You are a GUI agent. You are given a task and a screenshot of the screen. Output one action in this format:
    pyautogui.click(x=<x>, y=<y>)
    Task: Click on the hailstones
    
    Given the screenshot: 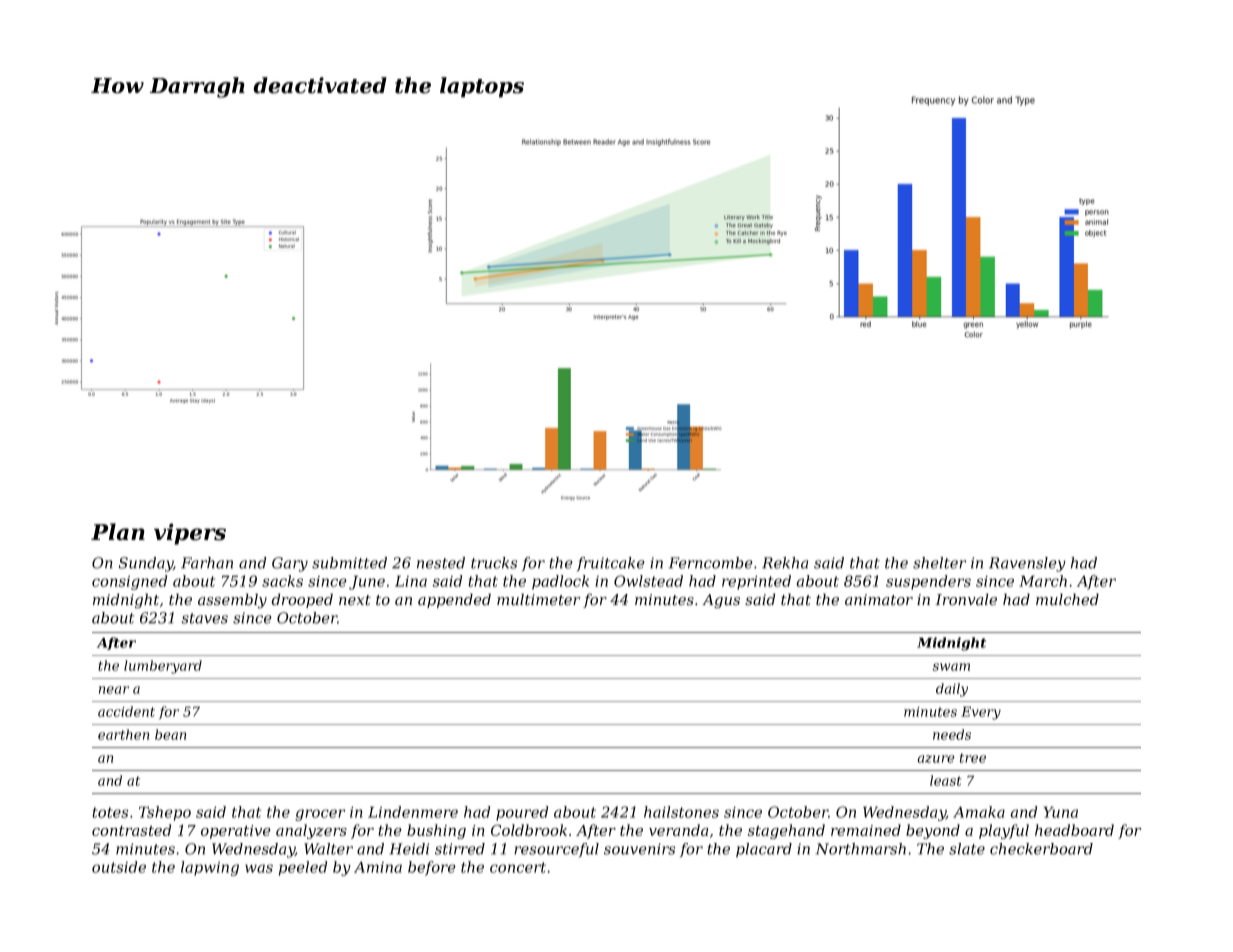 What is the action you would take?
    pyautogui.click(x=681, y=812)
